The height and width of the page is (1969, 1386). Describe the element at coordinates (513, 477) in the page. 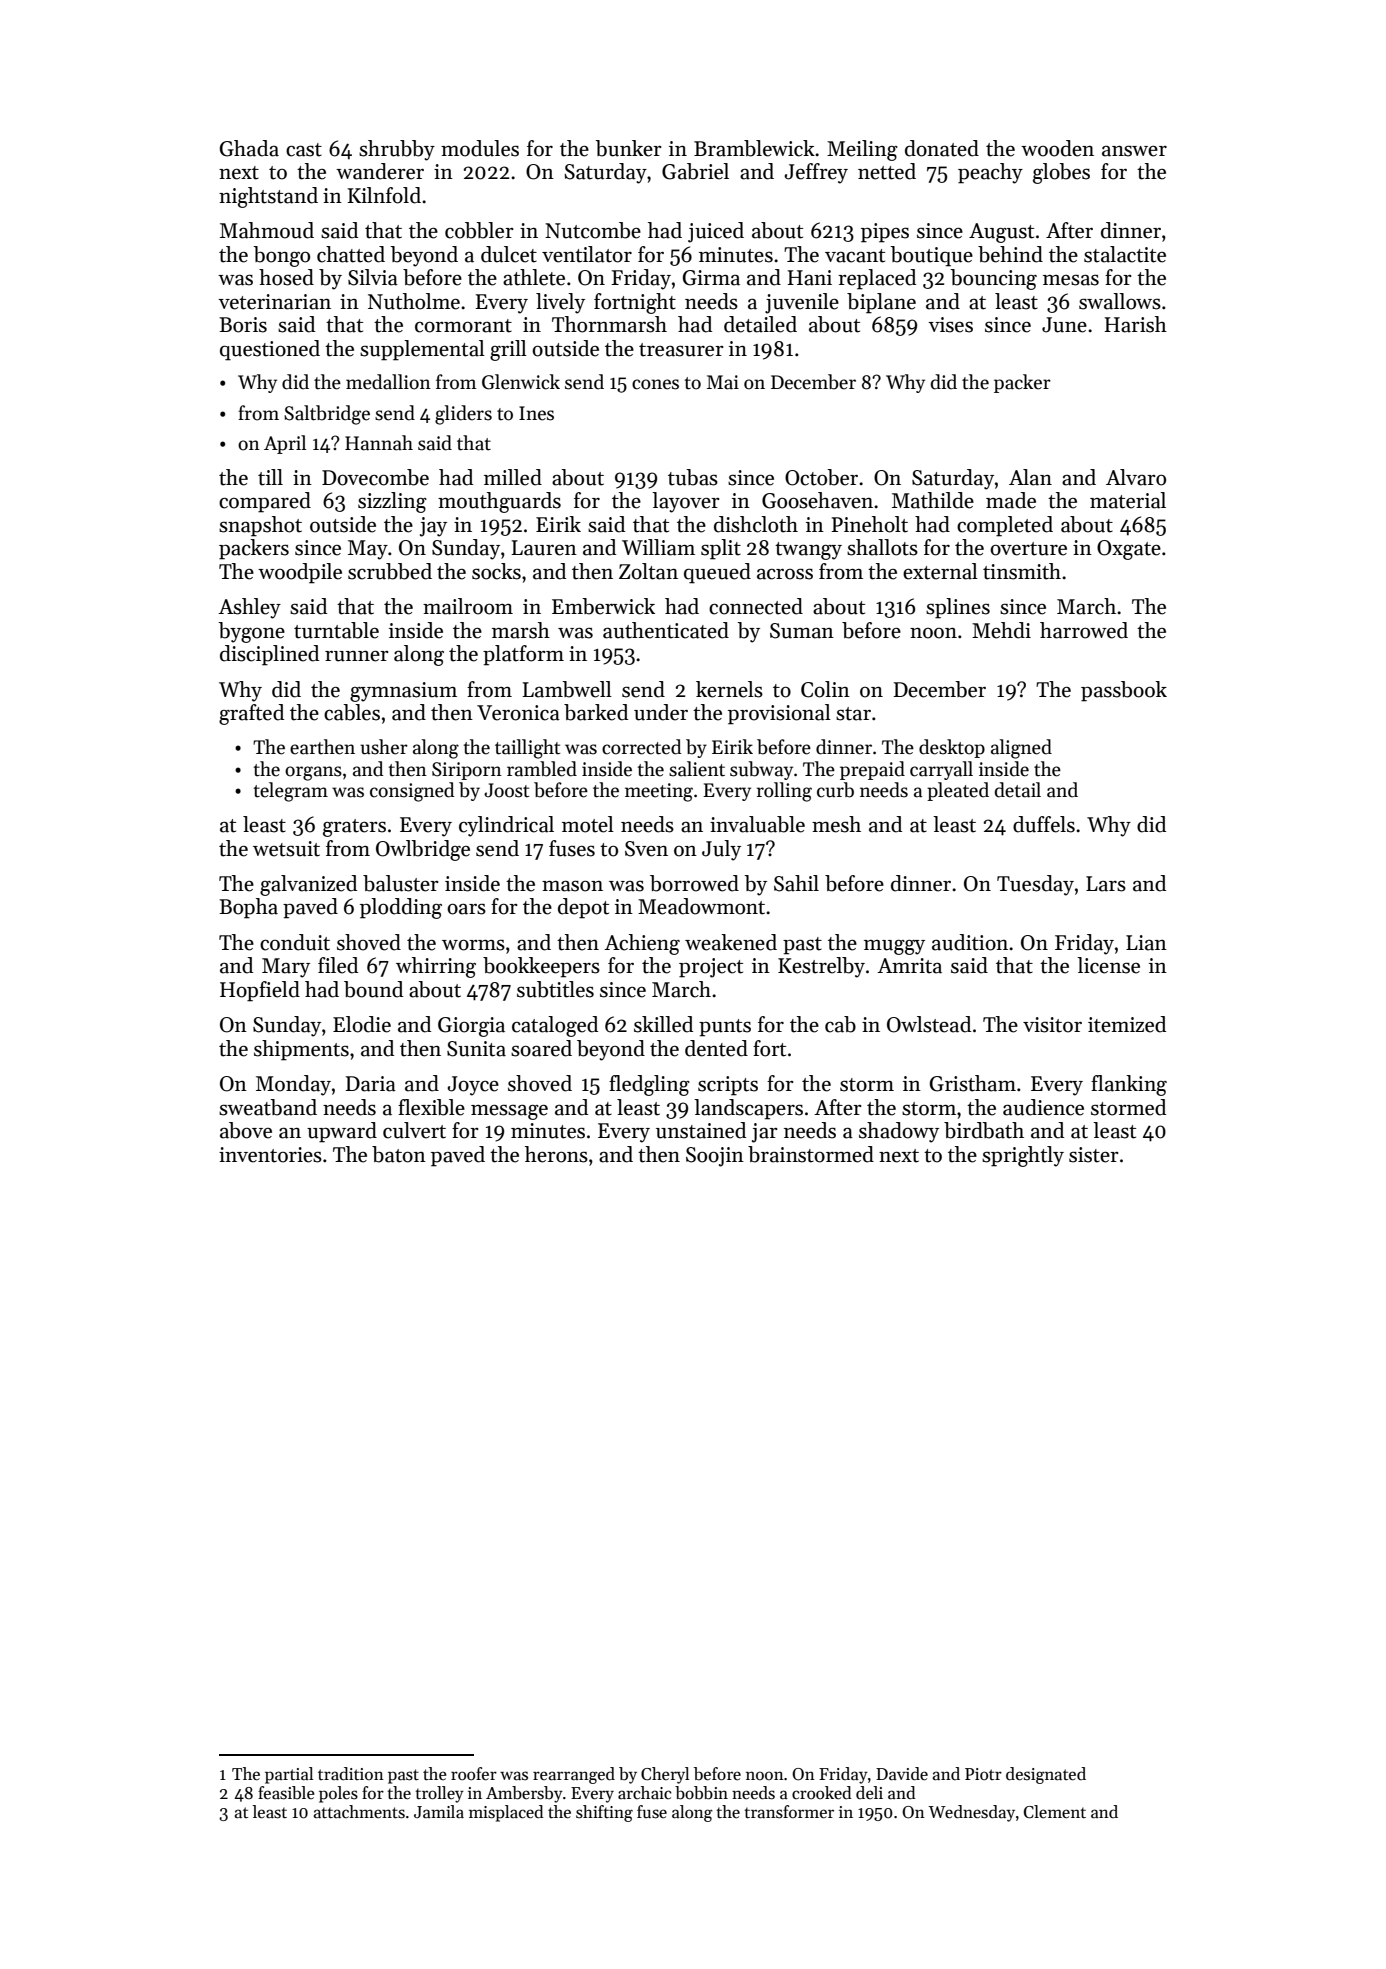

I see `milled` at that location.
